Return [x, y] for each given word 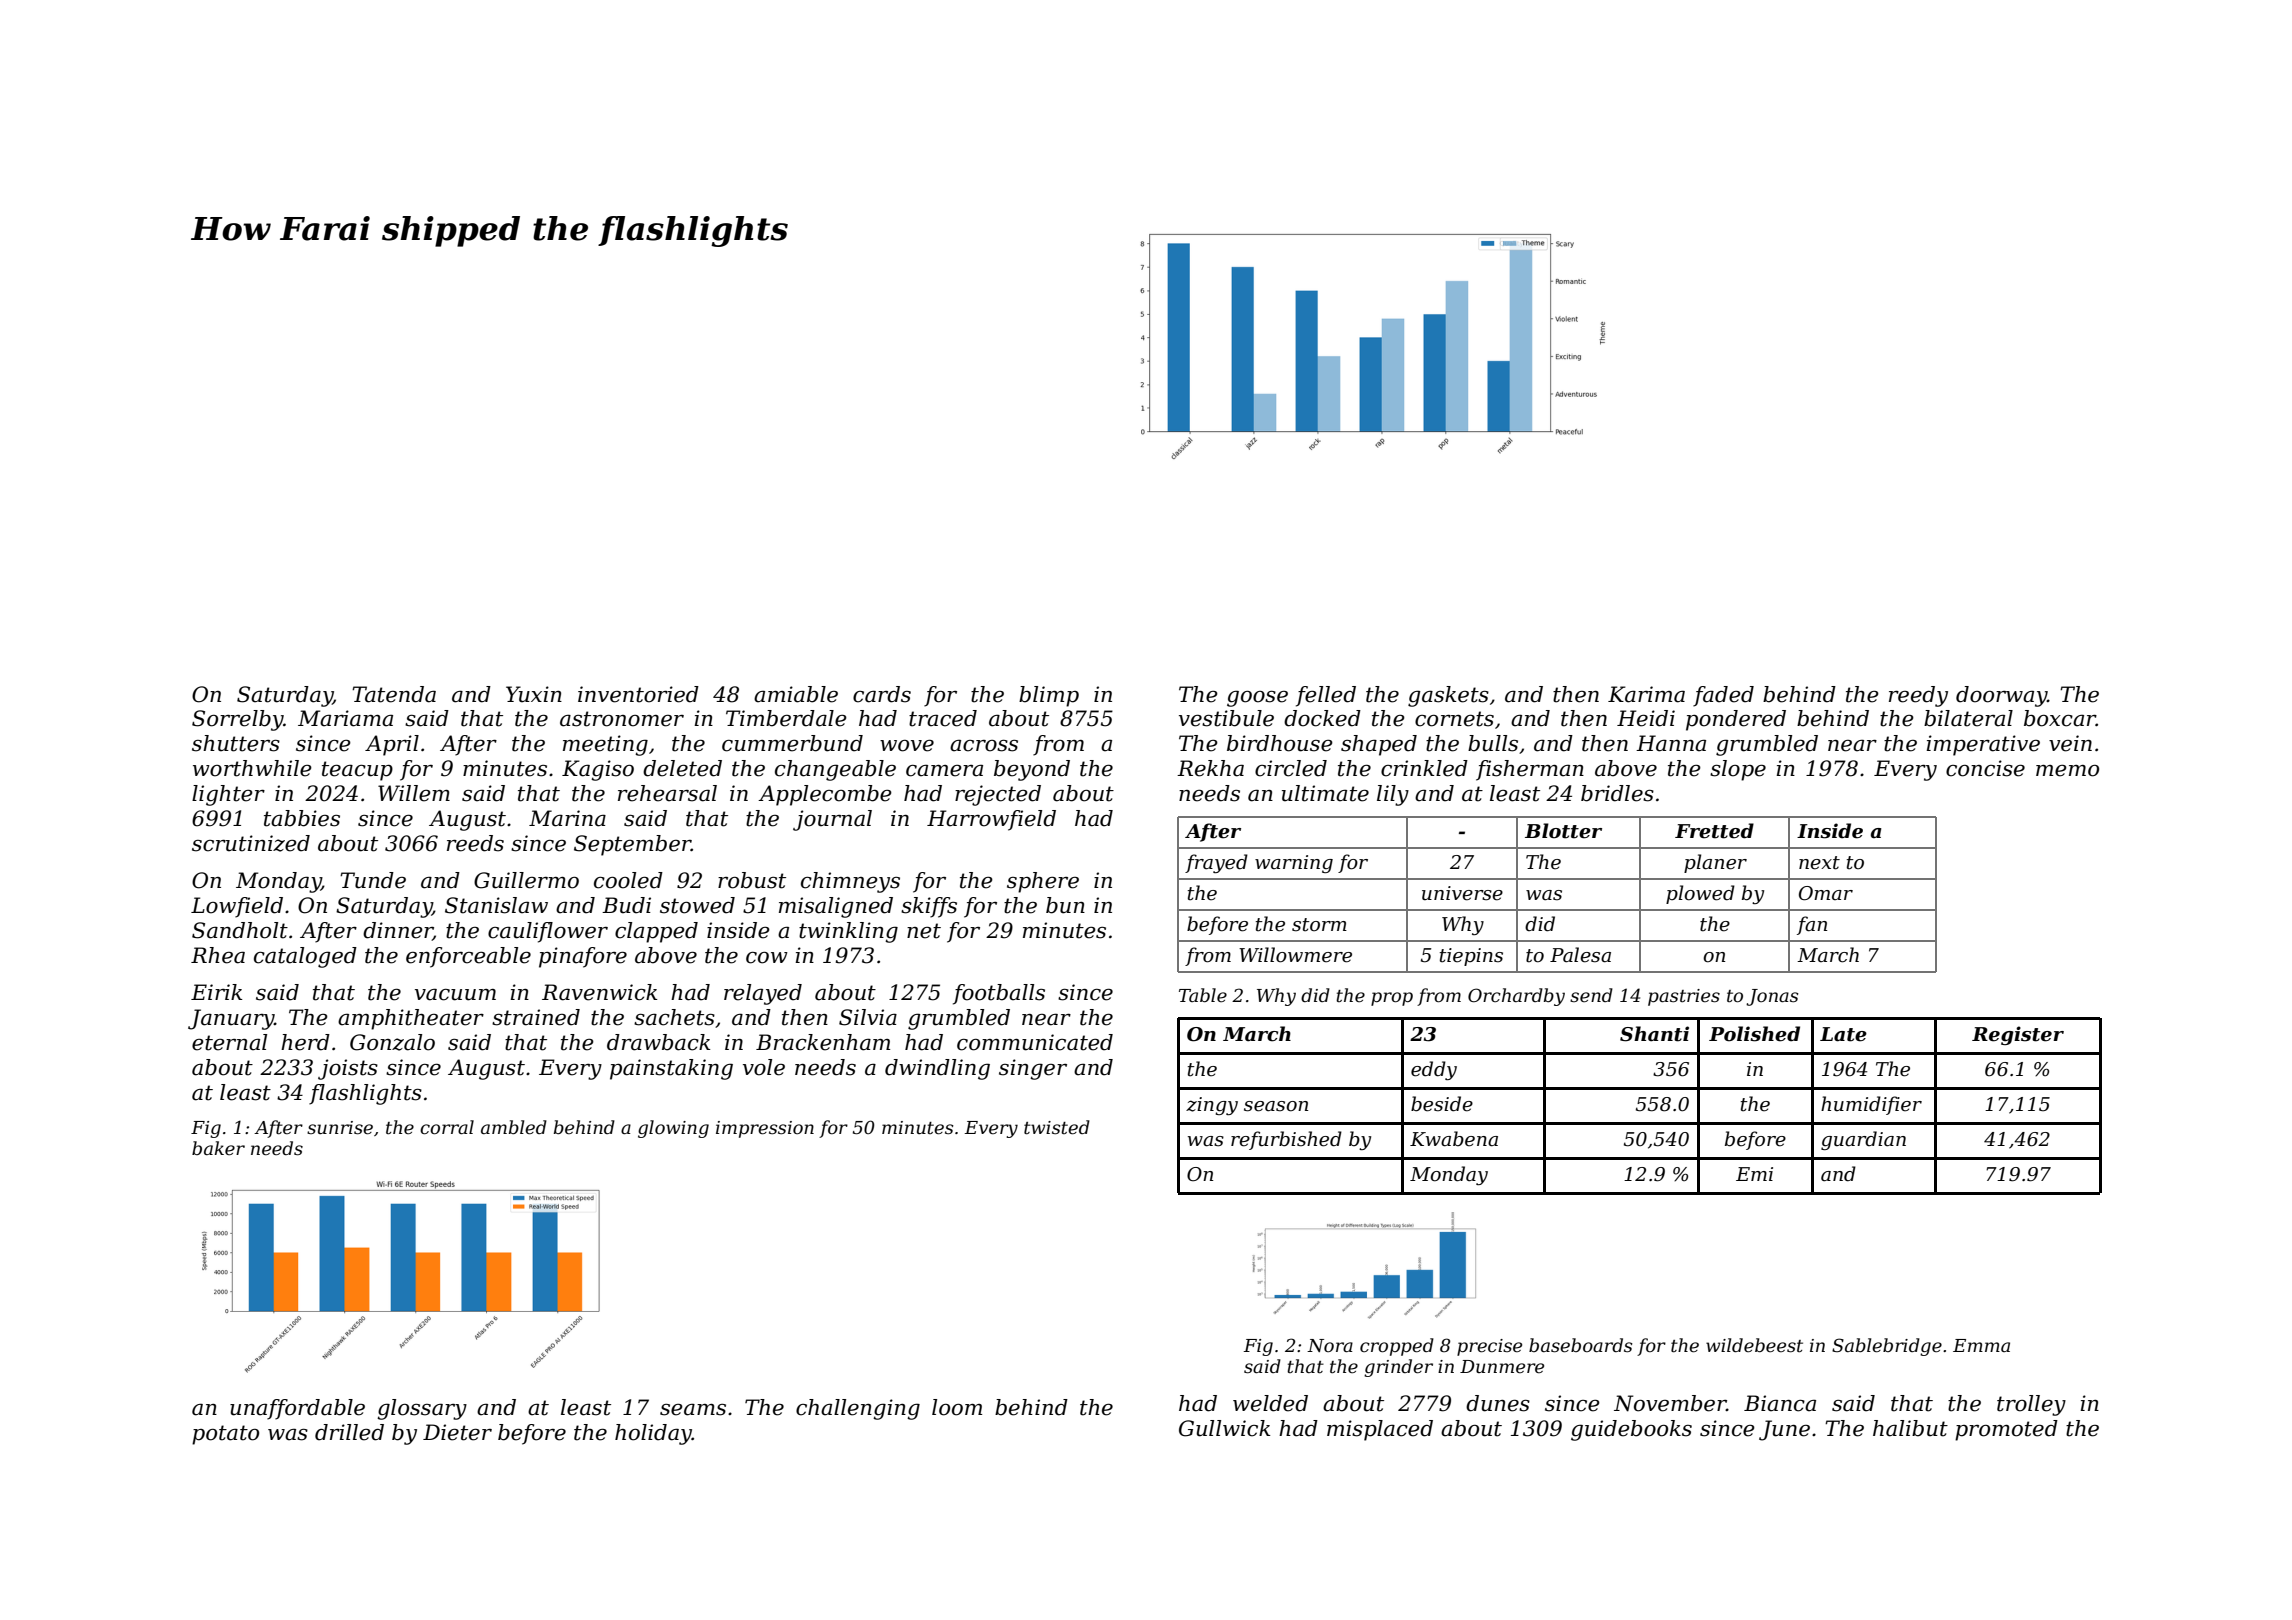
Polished [1754, 1034]
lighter [228, 795]
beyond [1032, 770]
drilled [349, 1432]
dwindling [937, 1069]
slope [1738, 770]
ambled [514, 1127]
